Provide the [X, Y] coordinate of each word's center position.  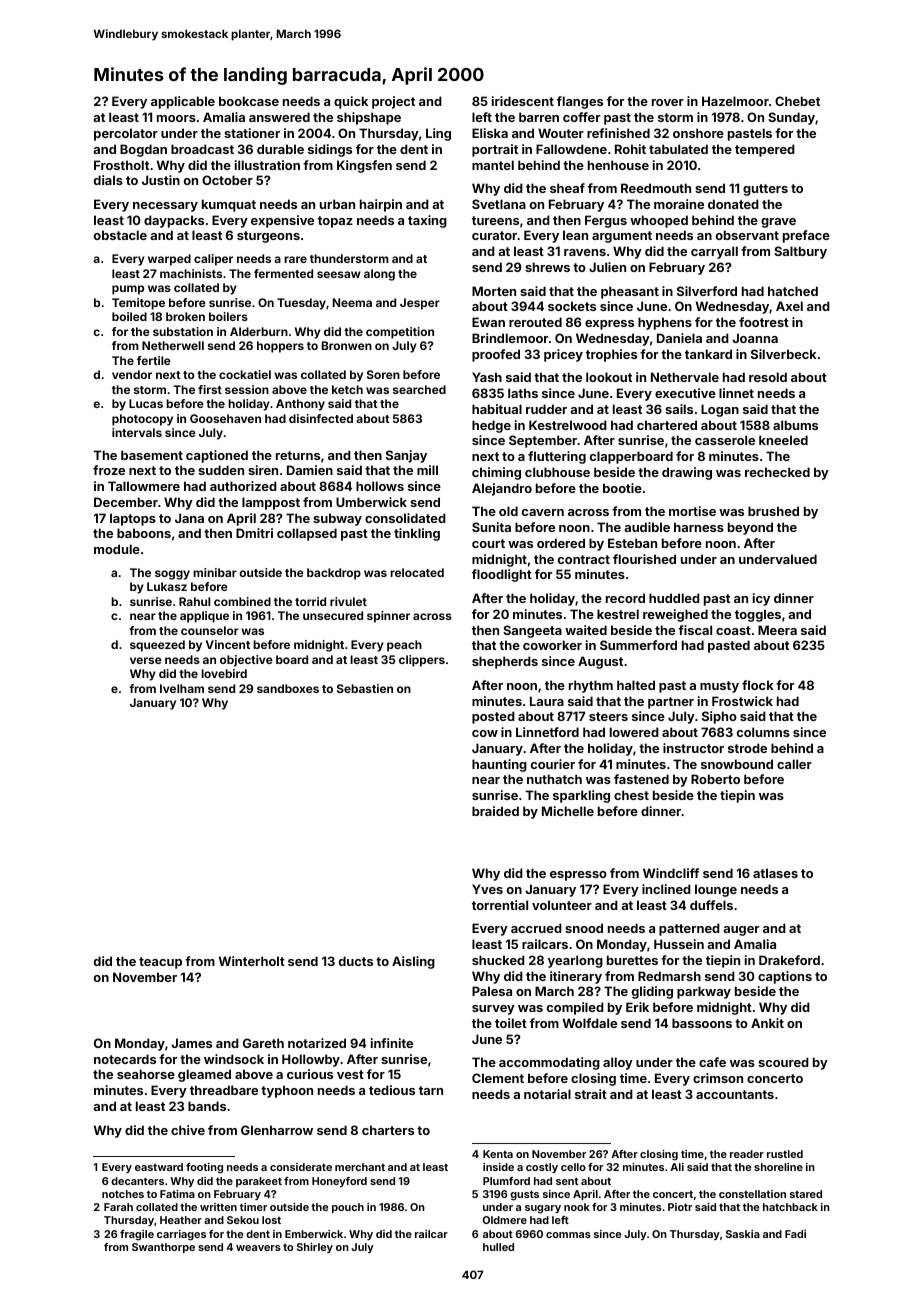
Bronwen [347, 345]
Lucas [146, 403]
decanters [137, 1181]
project [393, 102]
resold [768, 377]
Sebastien [365, 688]
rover [668, 102]
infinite [392, 1043]
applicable [183, 102]
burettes [632, 960]
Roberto [715, 779]
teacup [160, 963]
